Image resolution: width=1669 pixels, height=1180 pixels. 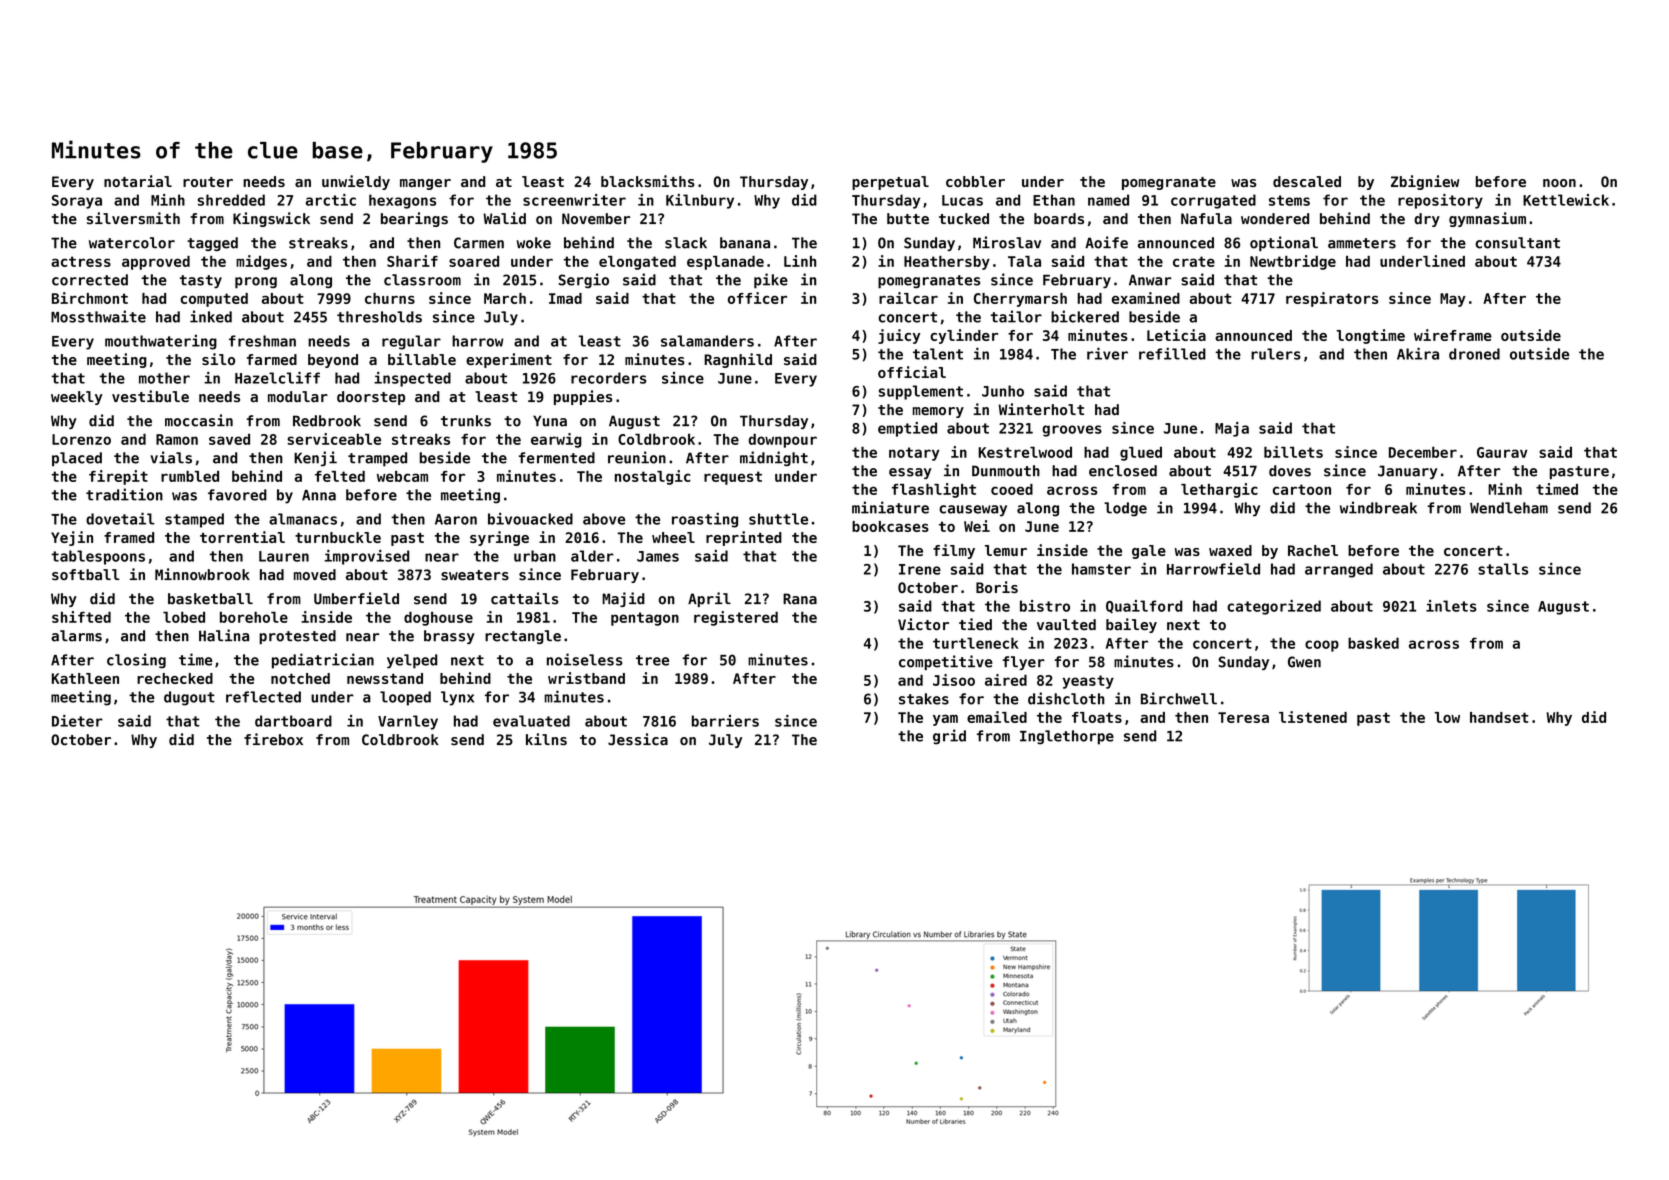 What do you see at coordinates (273, 739) in the screenshot?
I see `firebox` at bounding box center [273, 739].
